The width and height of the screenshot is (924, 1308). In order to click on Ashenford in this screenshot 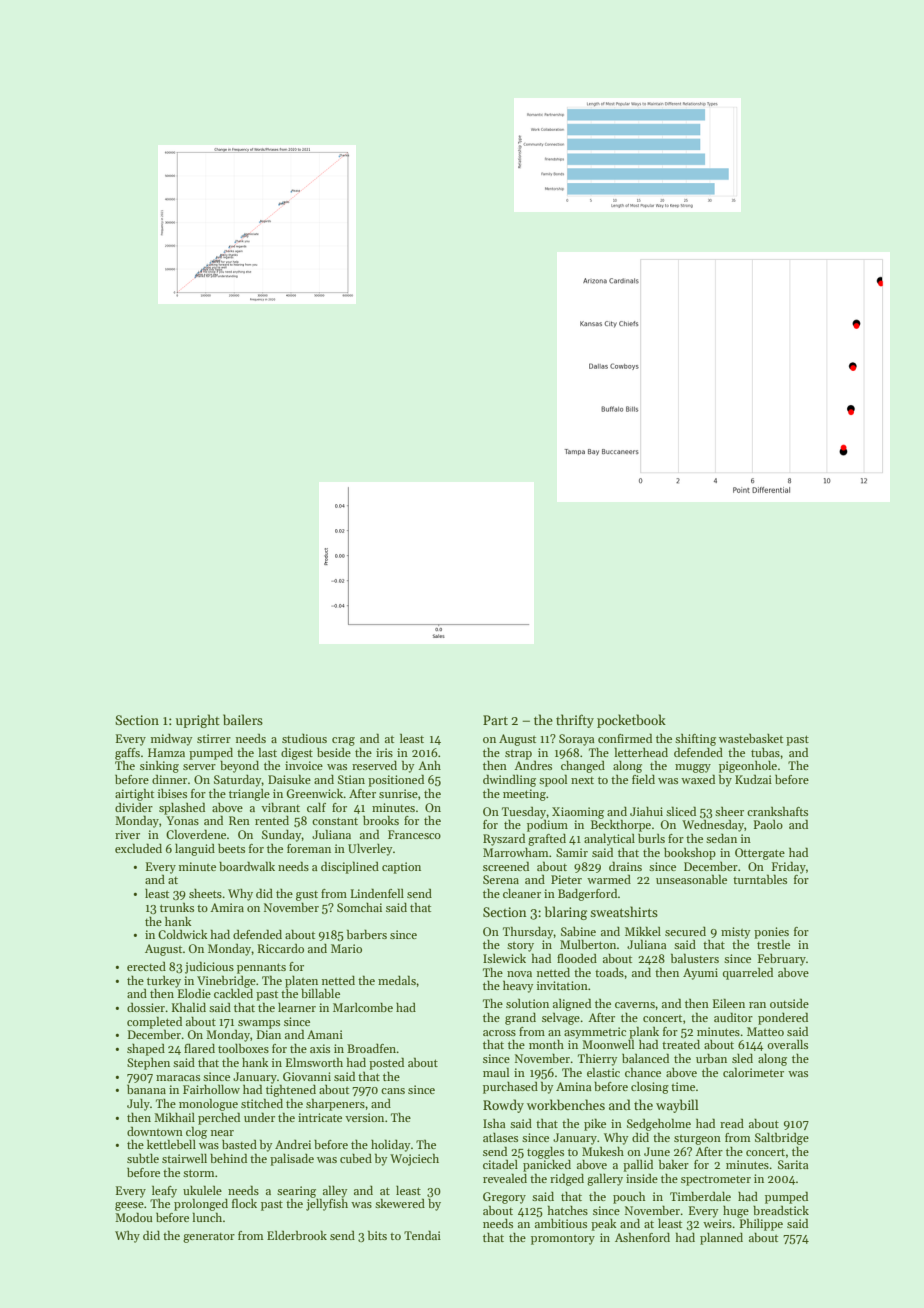, I will do `click(642, 1237)`.
